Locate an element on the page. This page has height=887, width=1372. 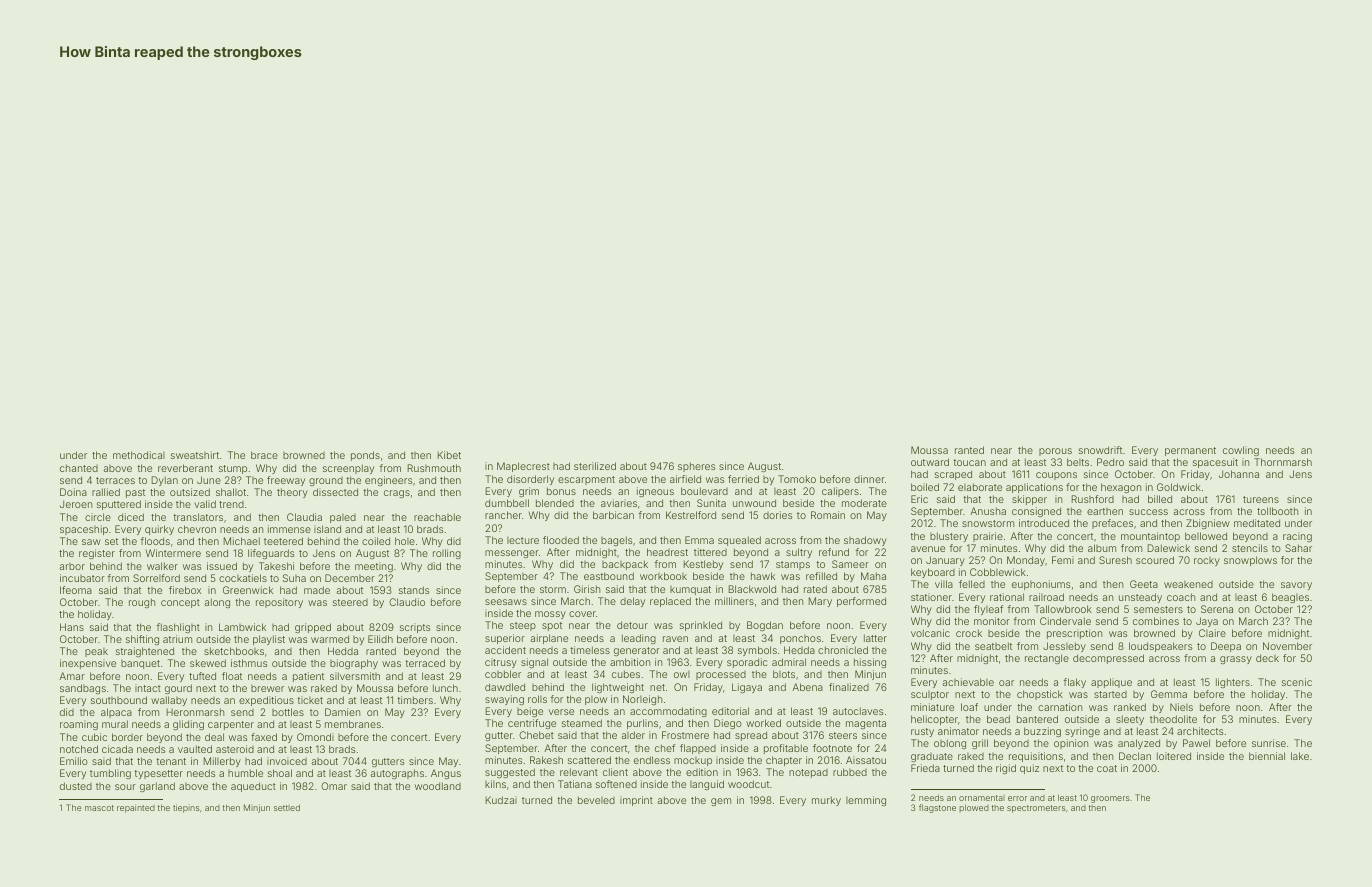
dusted is located at coordinates (76, 786).
